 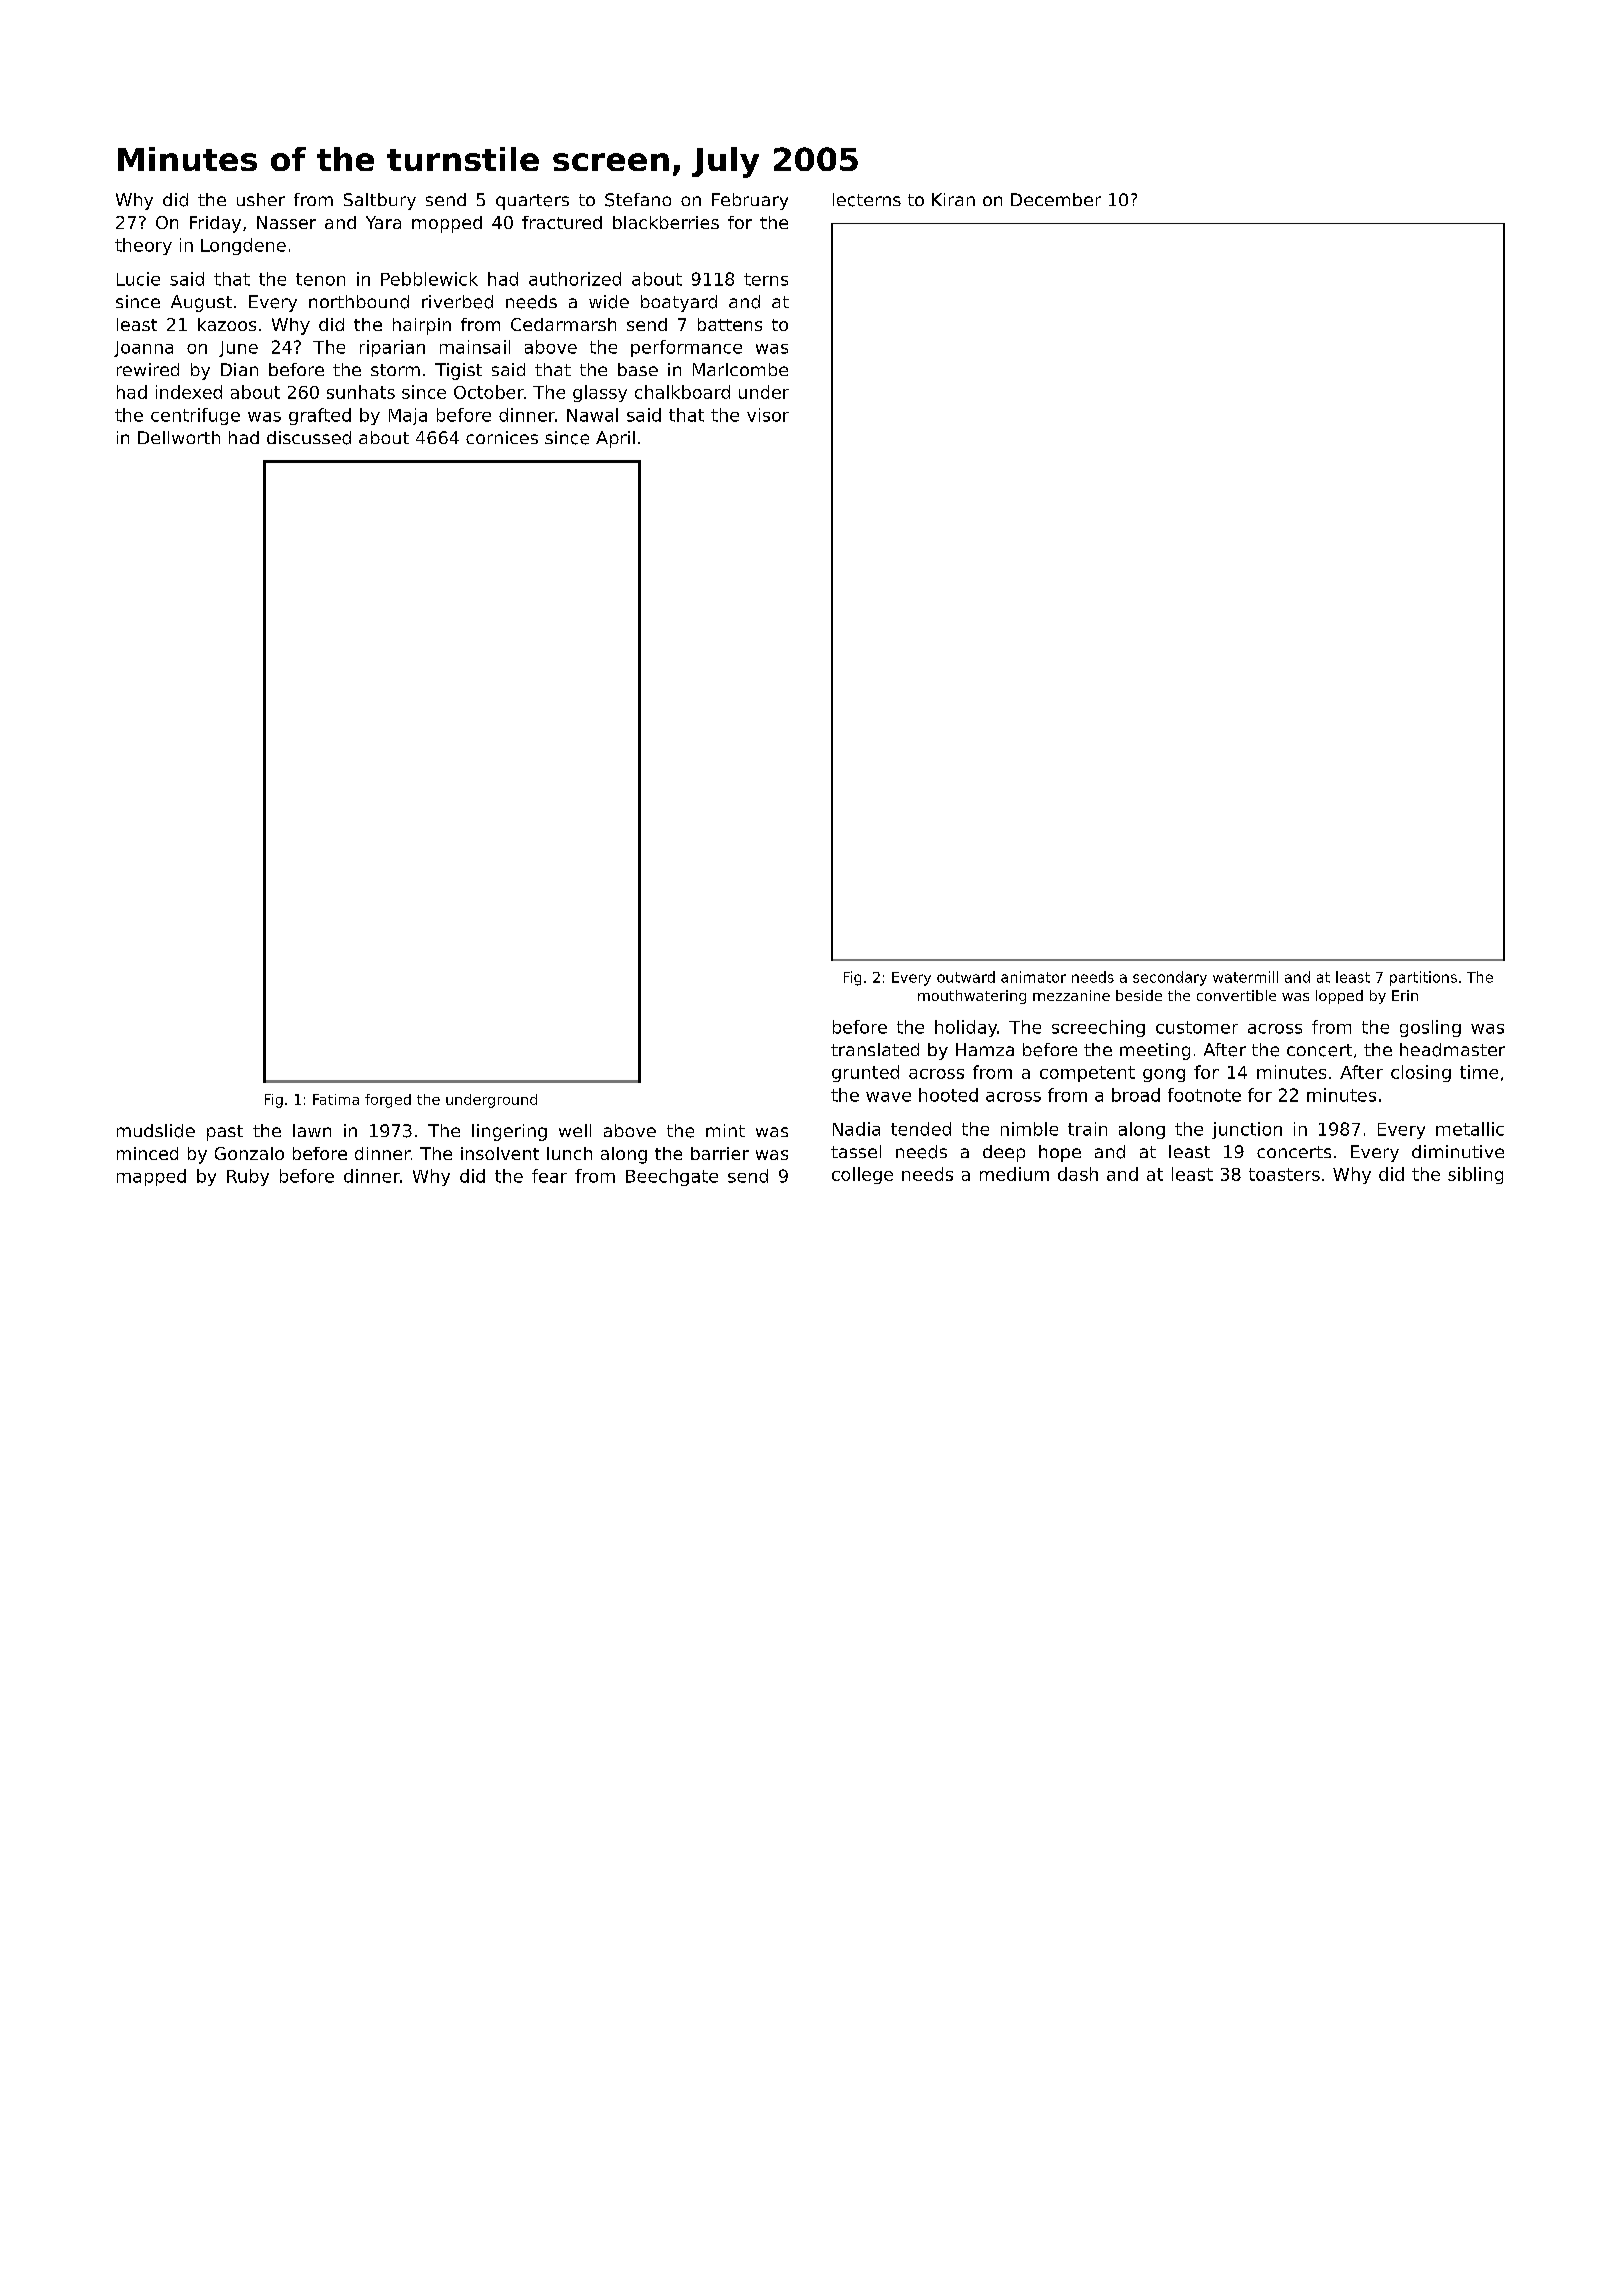 What do you see at coordinates (682, 392) in the screenshot?
I see `chalkboard` at bounding box center [682, 392].
